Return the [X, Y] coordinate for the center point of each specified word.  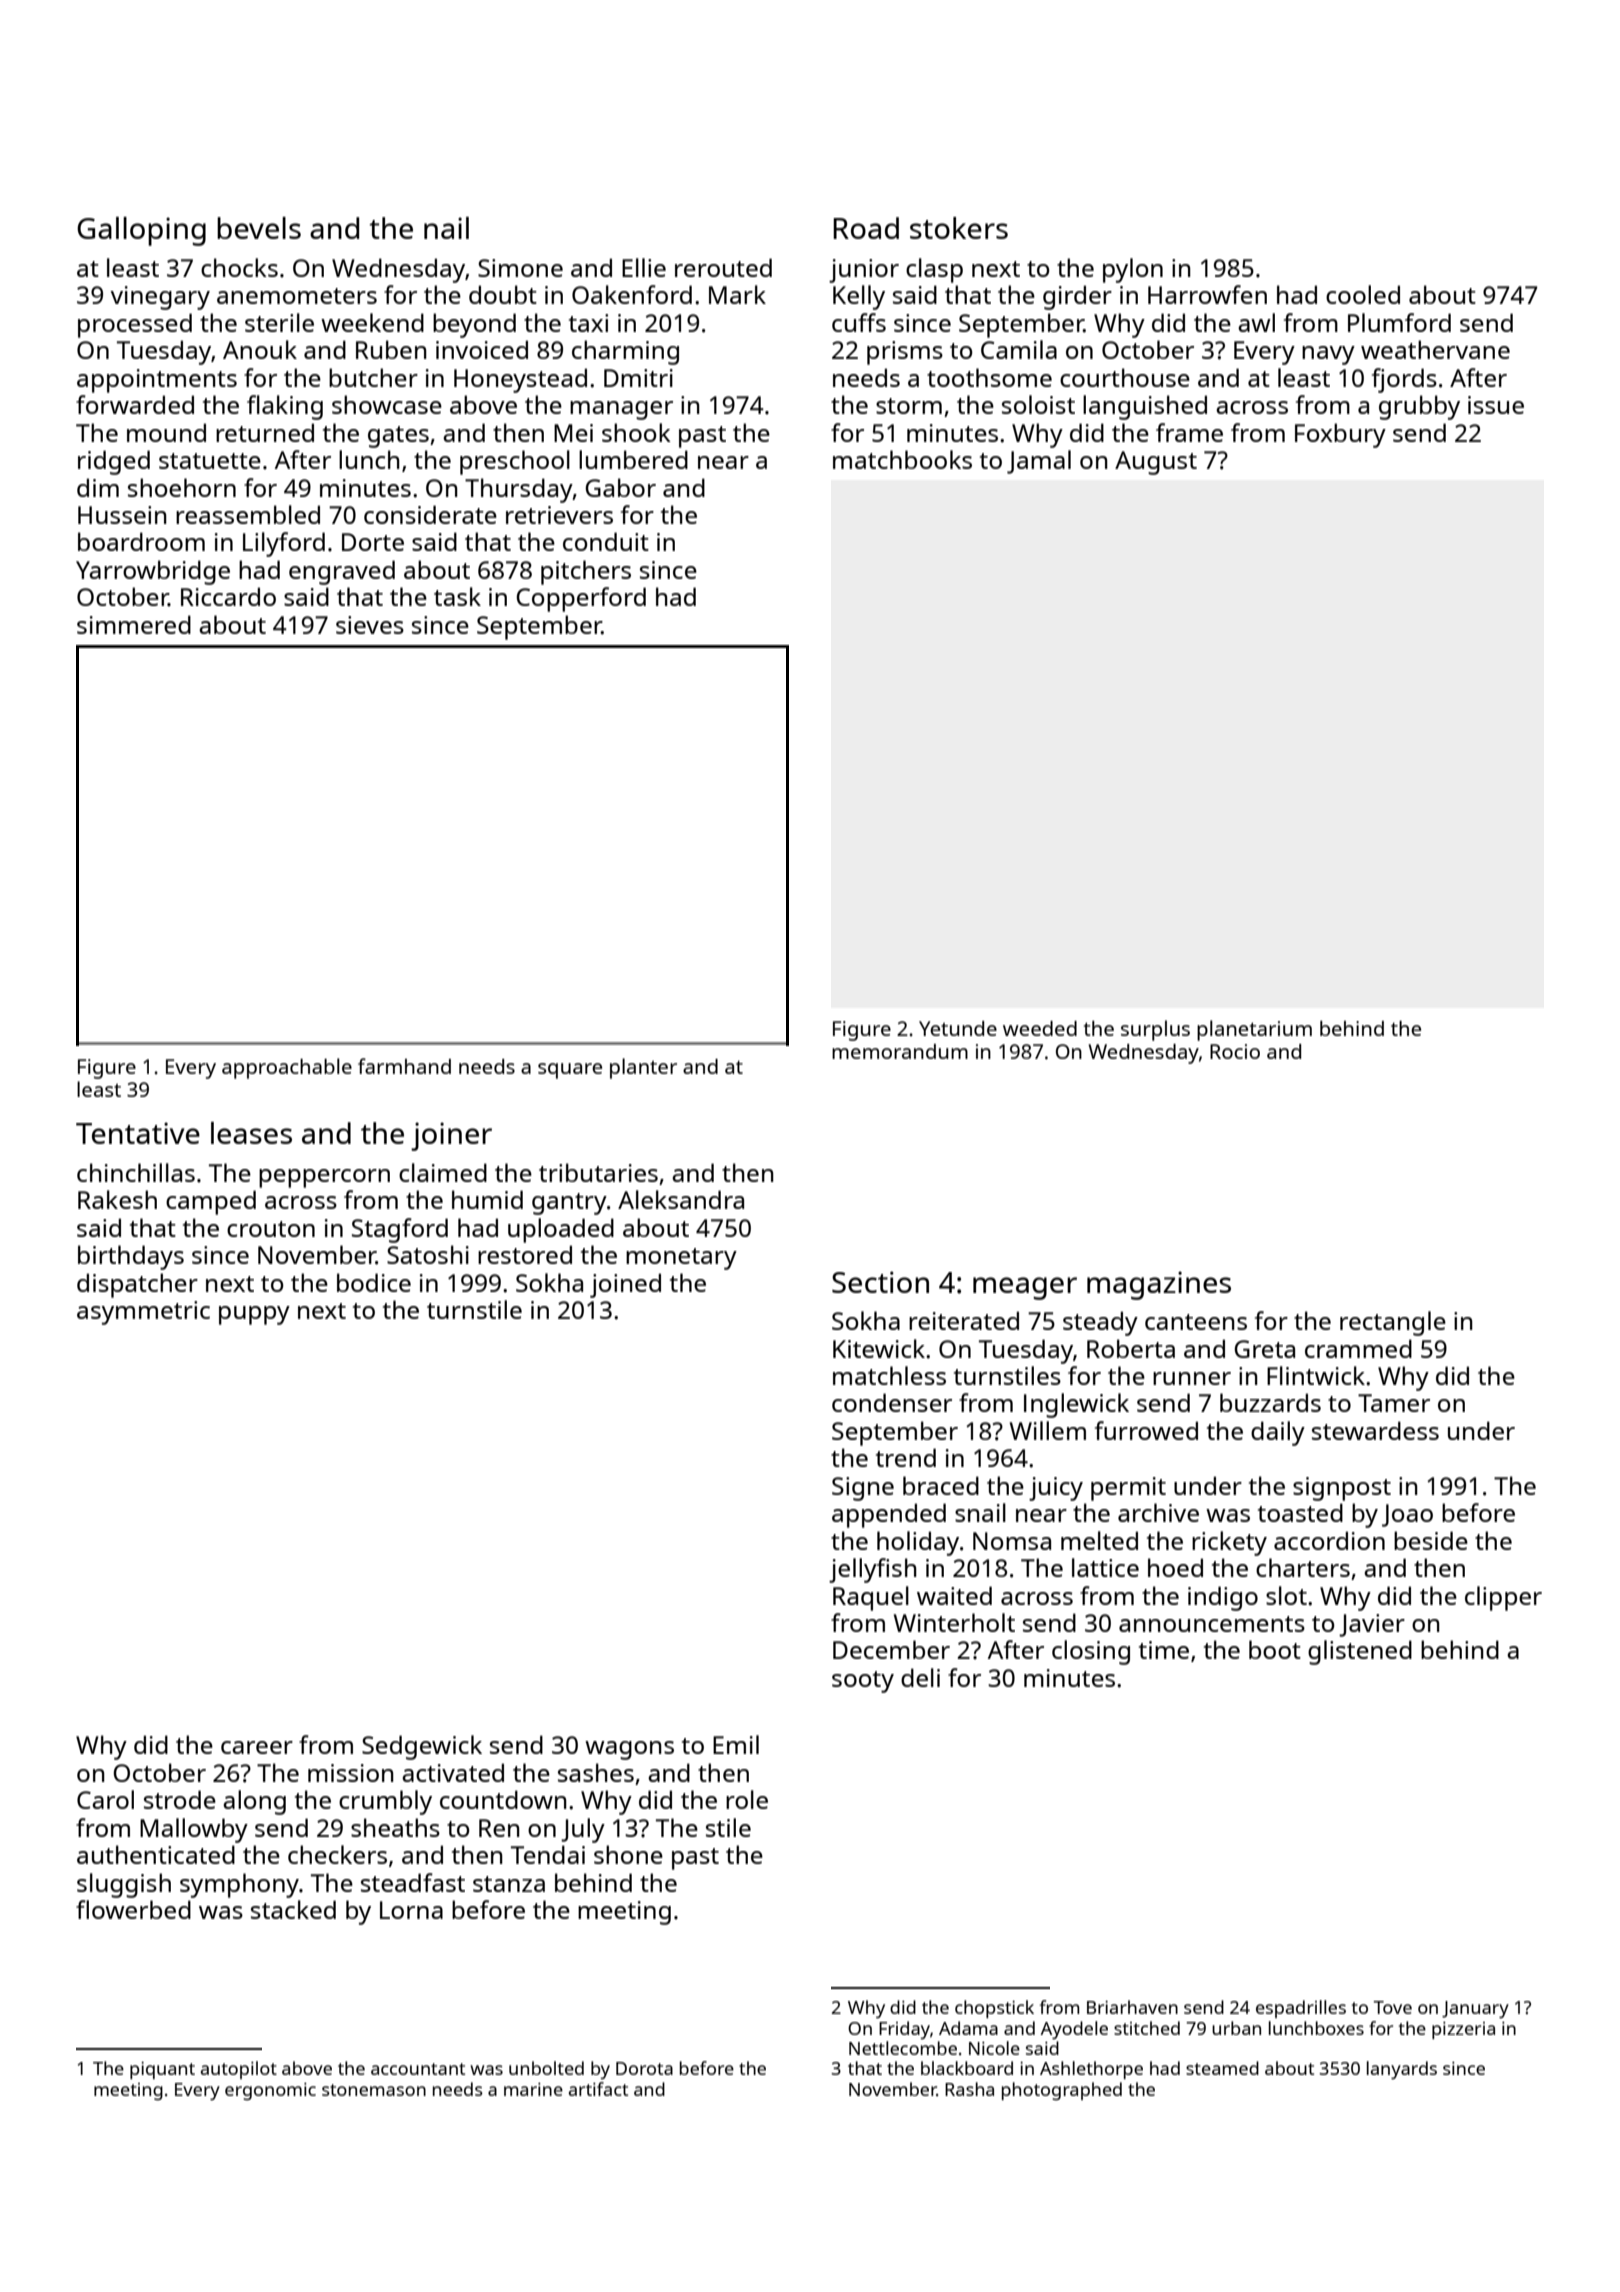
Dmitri [638, 378]
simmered [134, 624]
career [257, 1747]
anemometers [297, 296]
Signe [863, 1489]
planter [643, 1068]
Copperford [581, 599]
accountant [418, 2069]
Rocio [1235, 1051]
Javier [1372, 1625]
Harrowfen [1207, 294]
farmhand [404, 1066]
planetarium [1254, 1030]
